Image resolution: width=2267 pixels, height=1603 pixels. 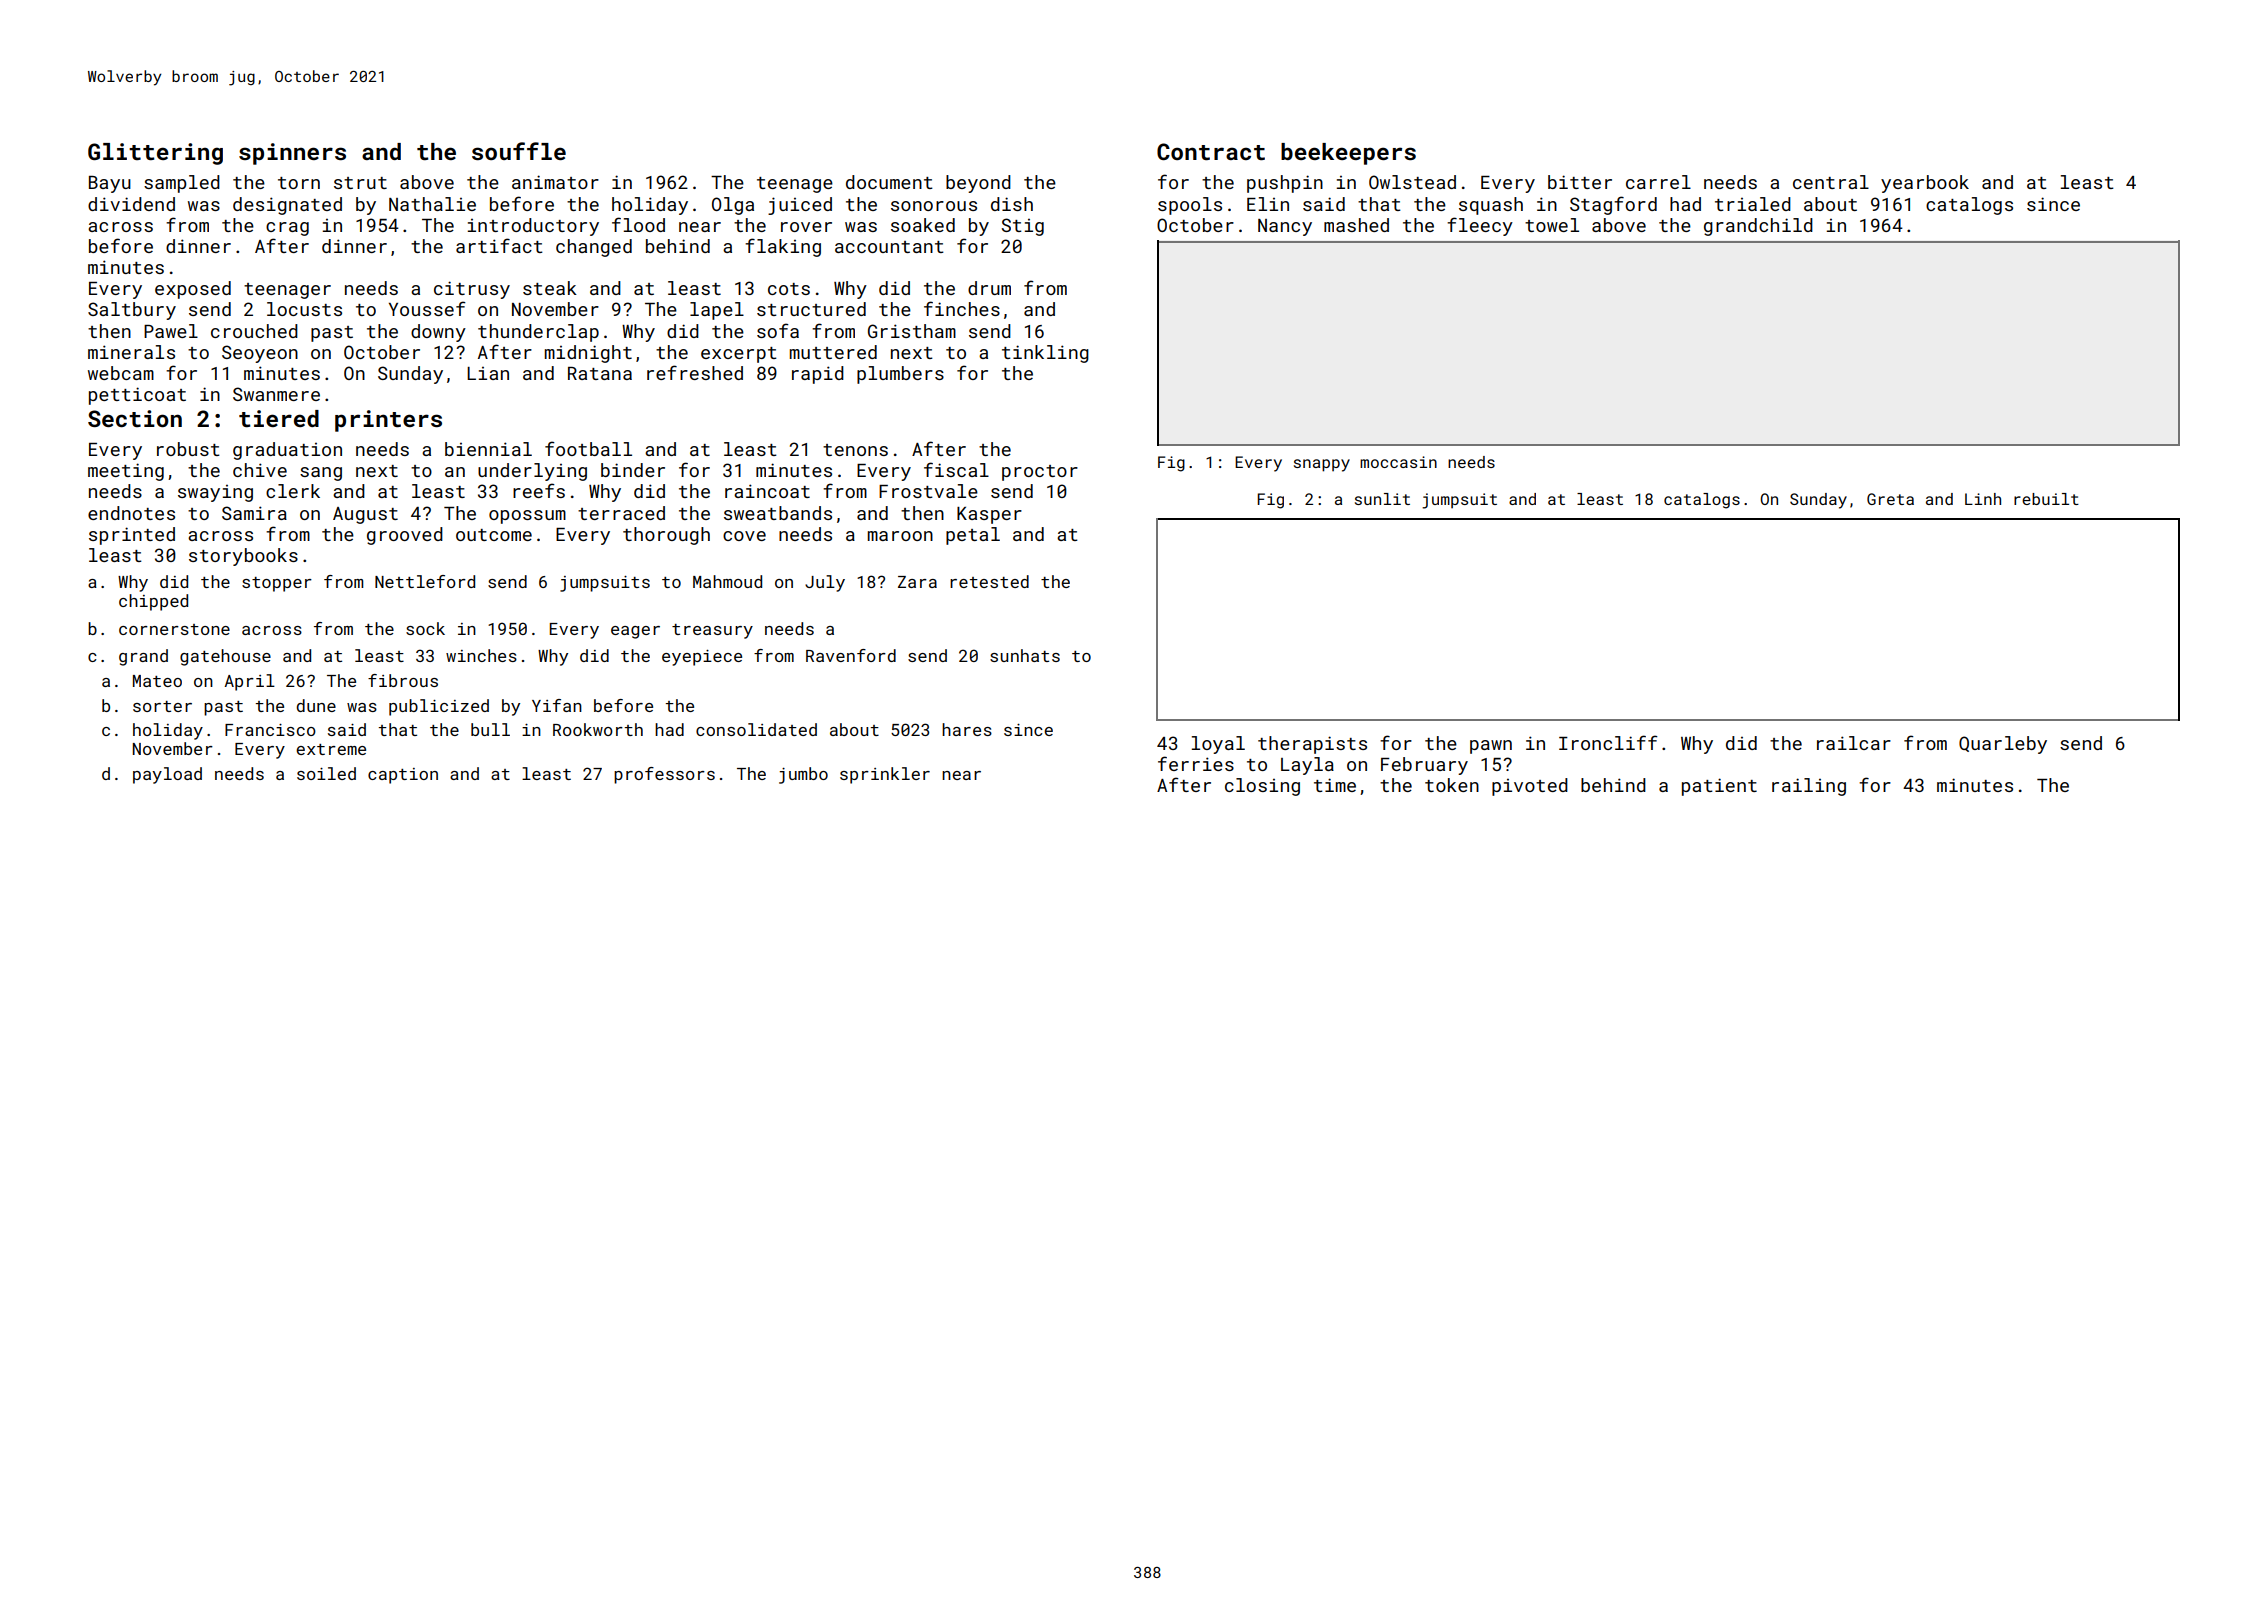 I want to click on flaking, so click(x=783, y=247).
